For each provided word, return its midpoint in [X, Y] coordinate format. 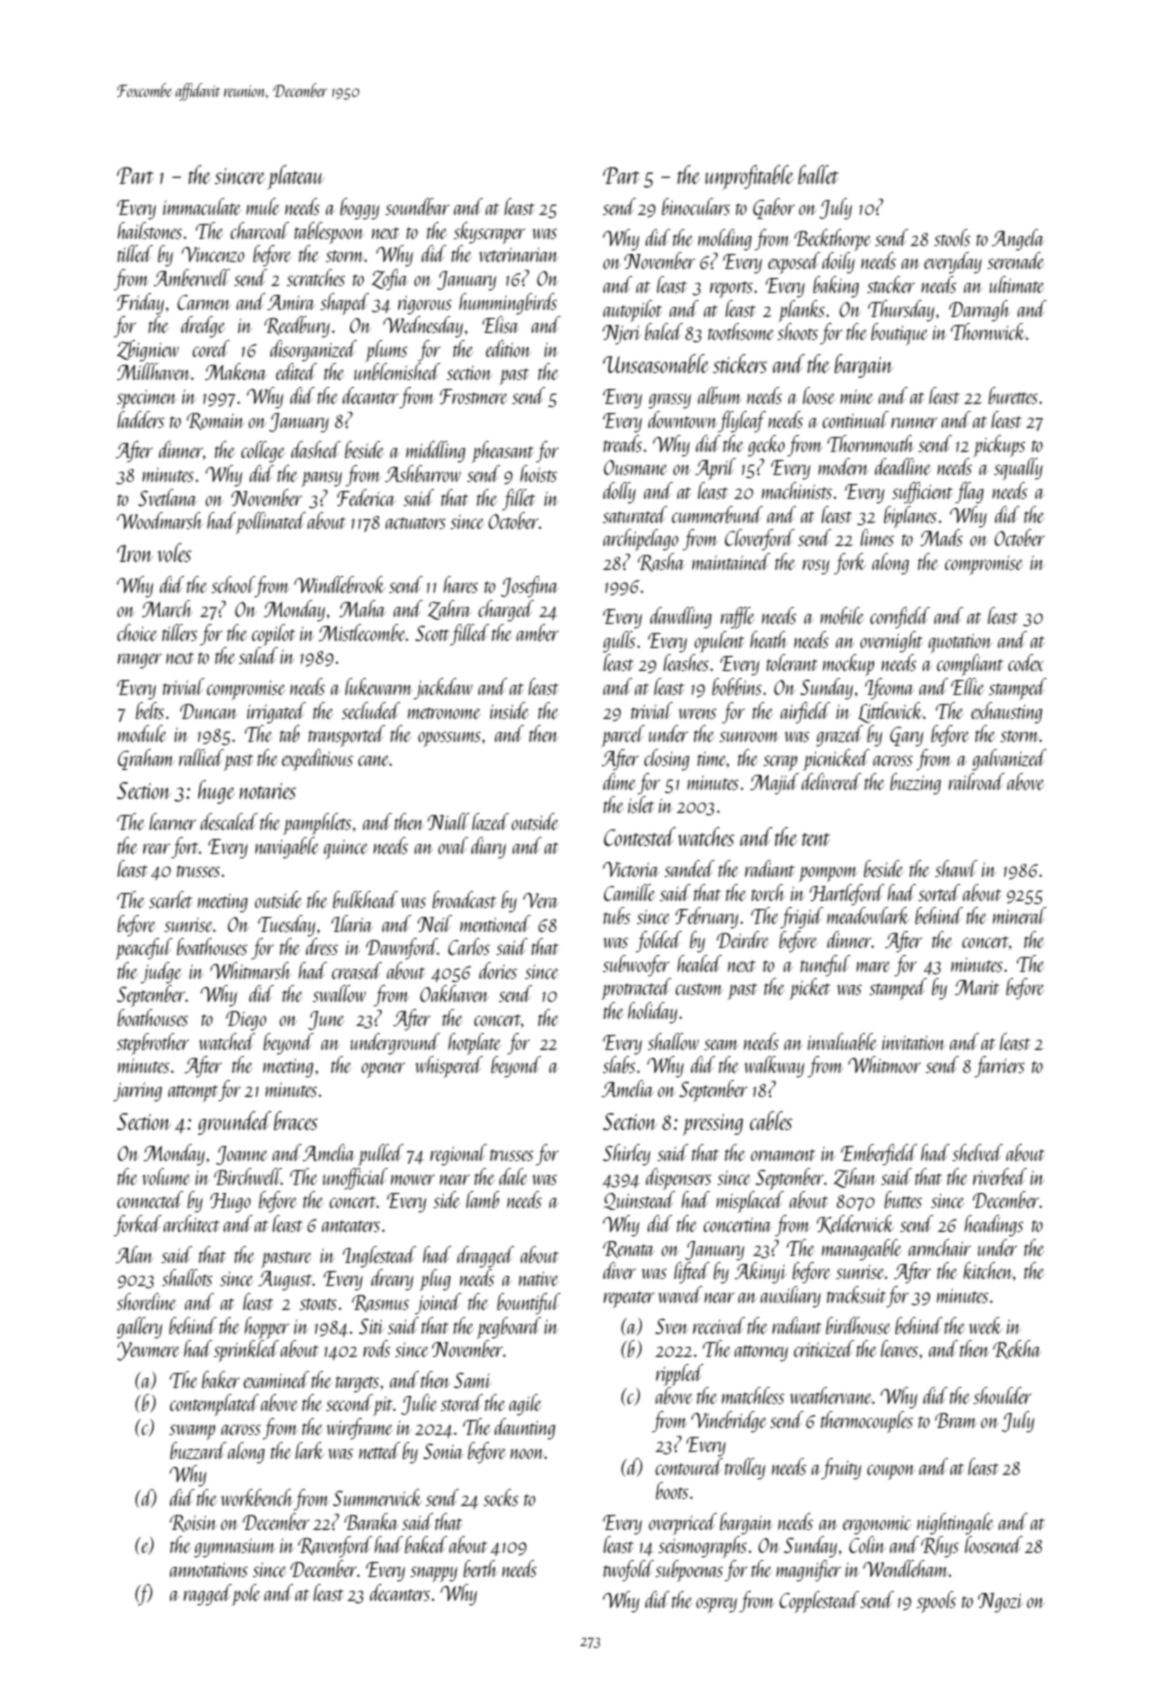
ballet [818, 174]
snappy [434, 1574]
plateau [295, 177]
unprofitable [749, 177]
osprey [716, 1605]
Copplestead [819, 1602]
